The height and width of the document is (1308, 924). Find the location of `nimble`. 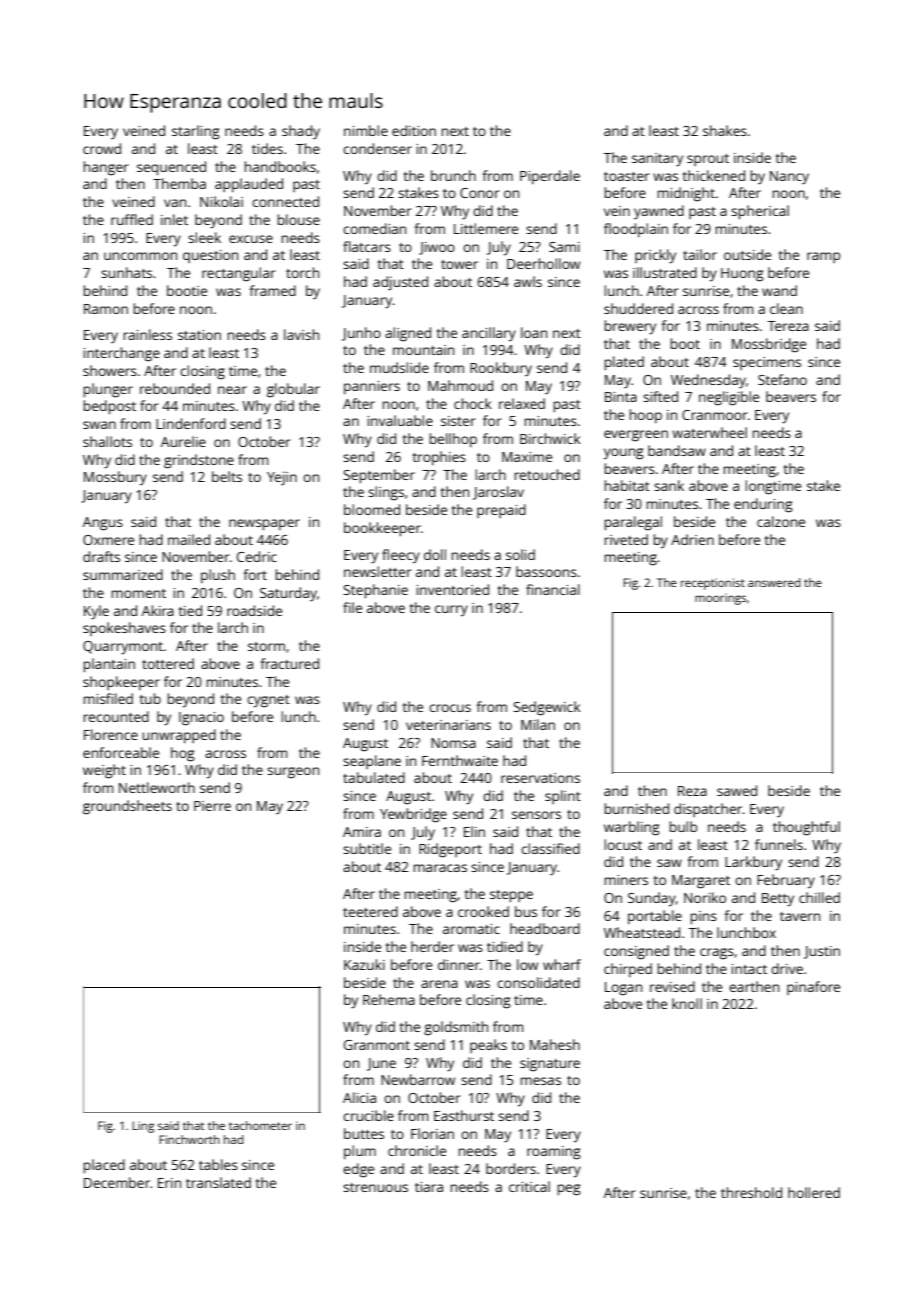

nimble is located at coordinates (366, 130).
